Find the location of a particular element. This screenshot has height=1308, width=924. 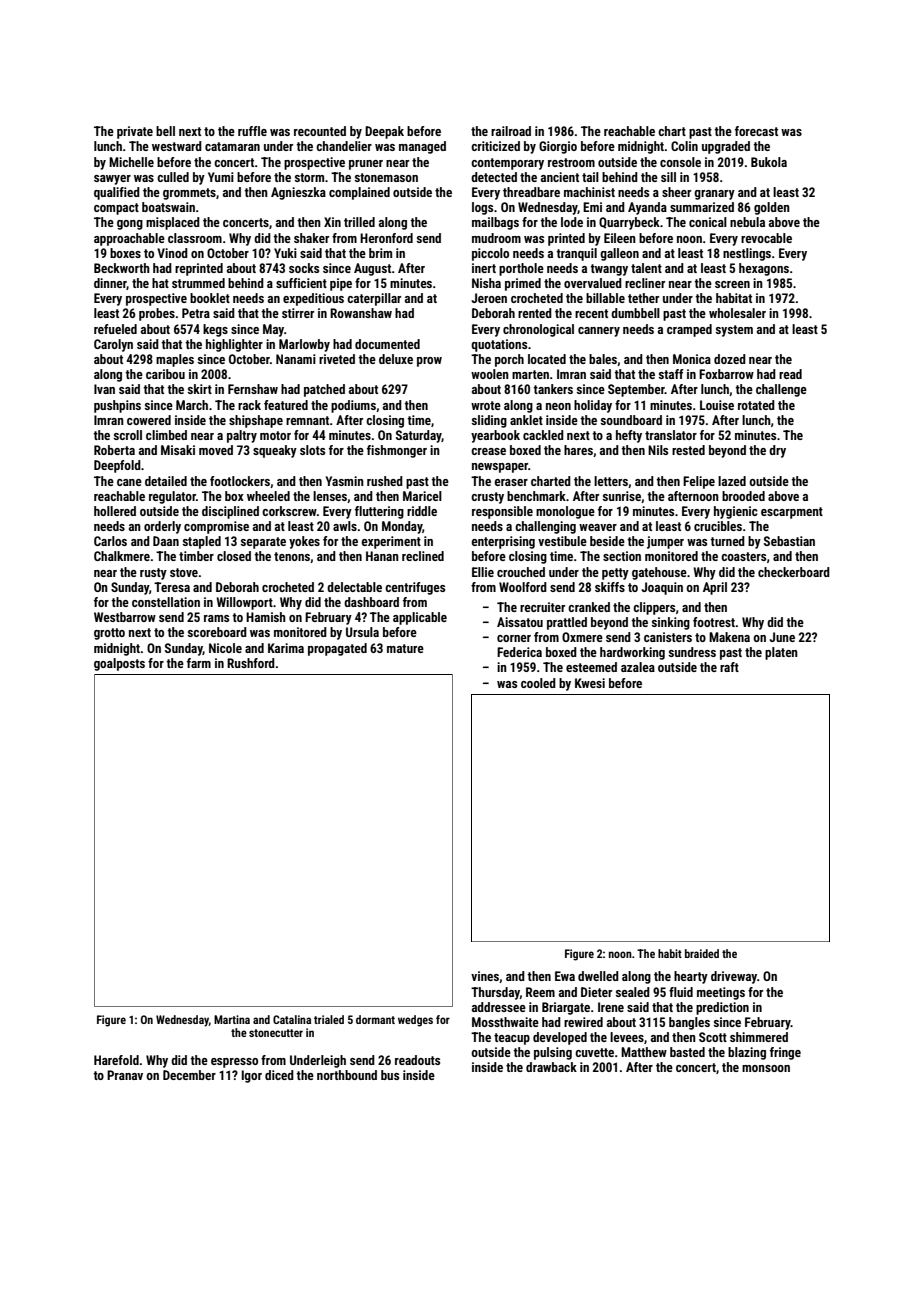

system is located at coordinates (734, 331).
